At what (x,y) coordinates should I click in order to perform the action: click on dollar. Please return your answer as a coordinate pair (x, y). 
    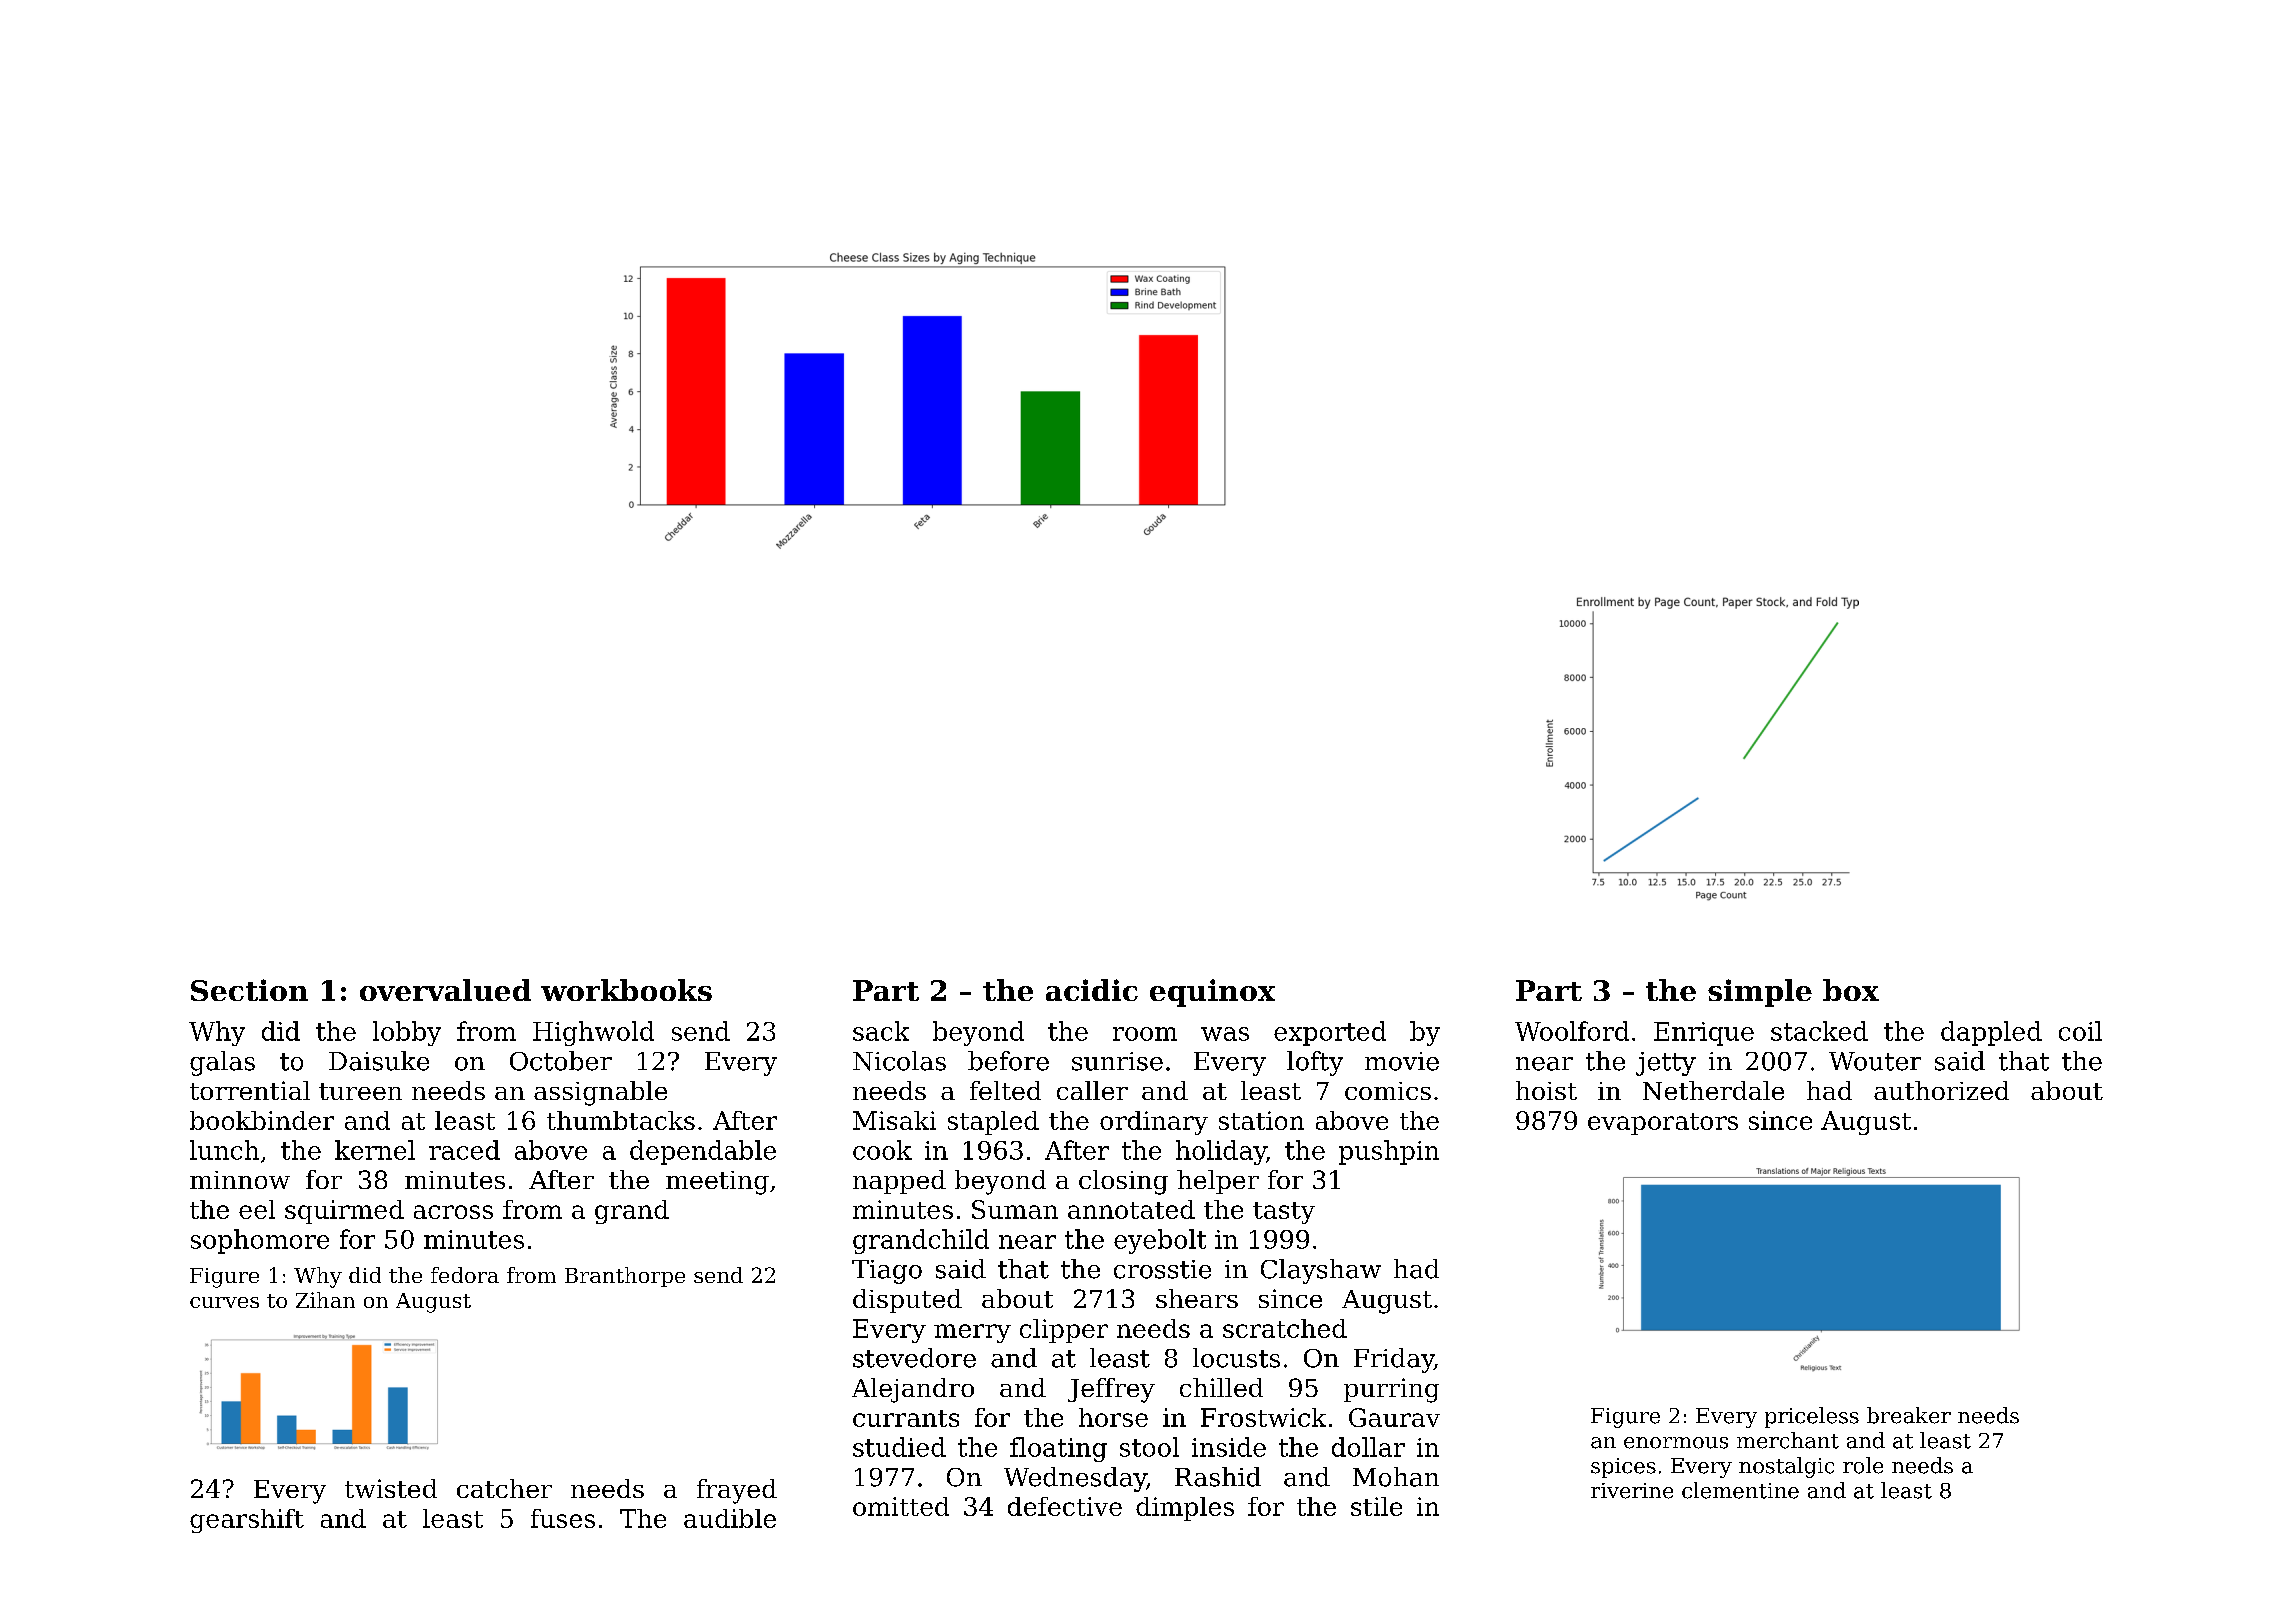
    Looking at the image, I should click on (1368, 1447).
